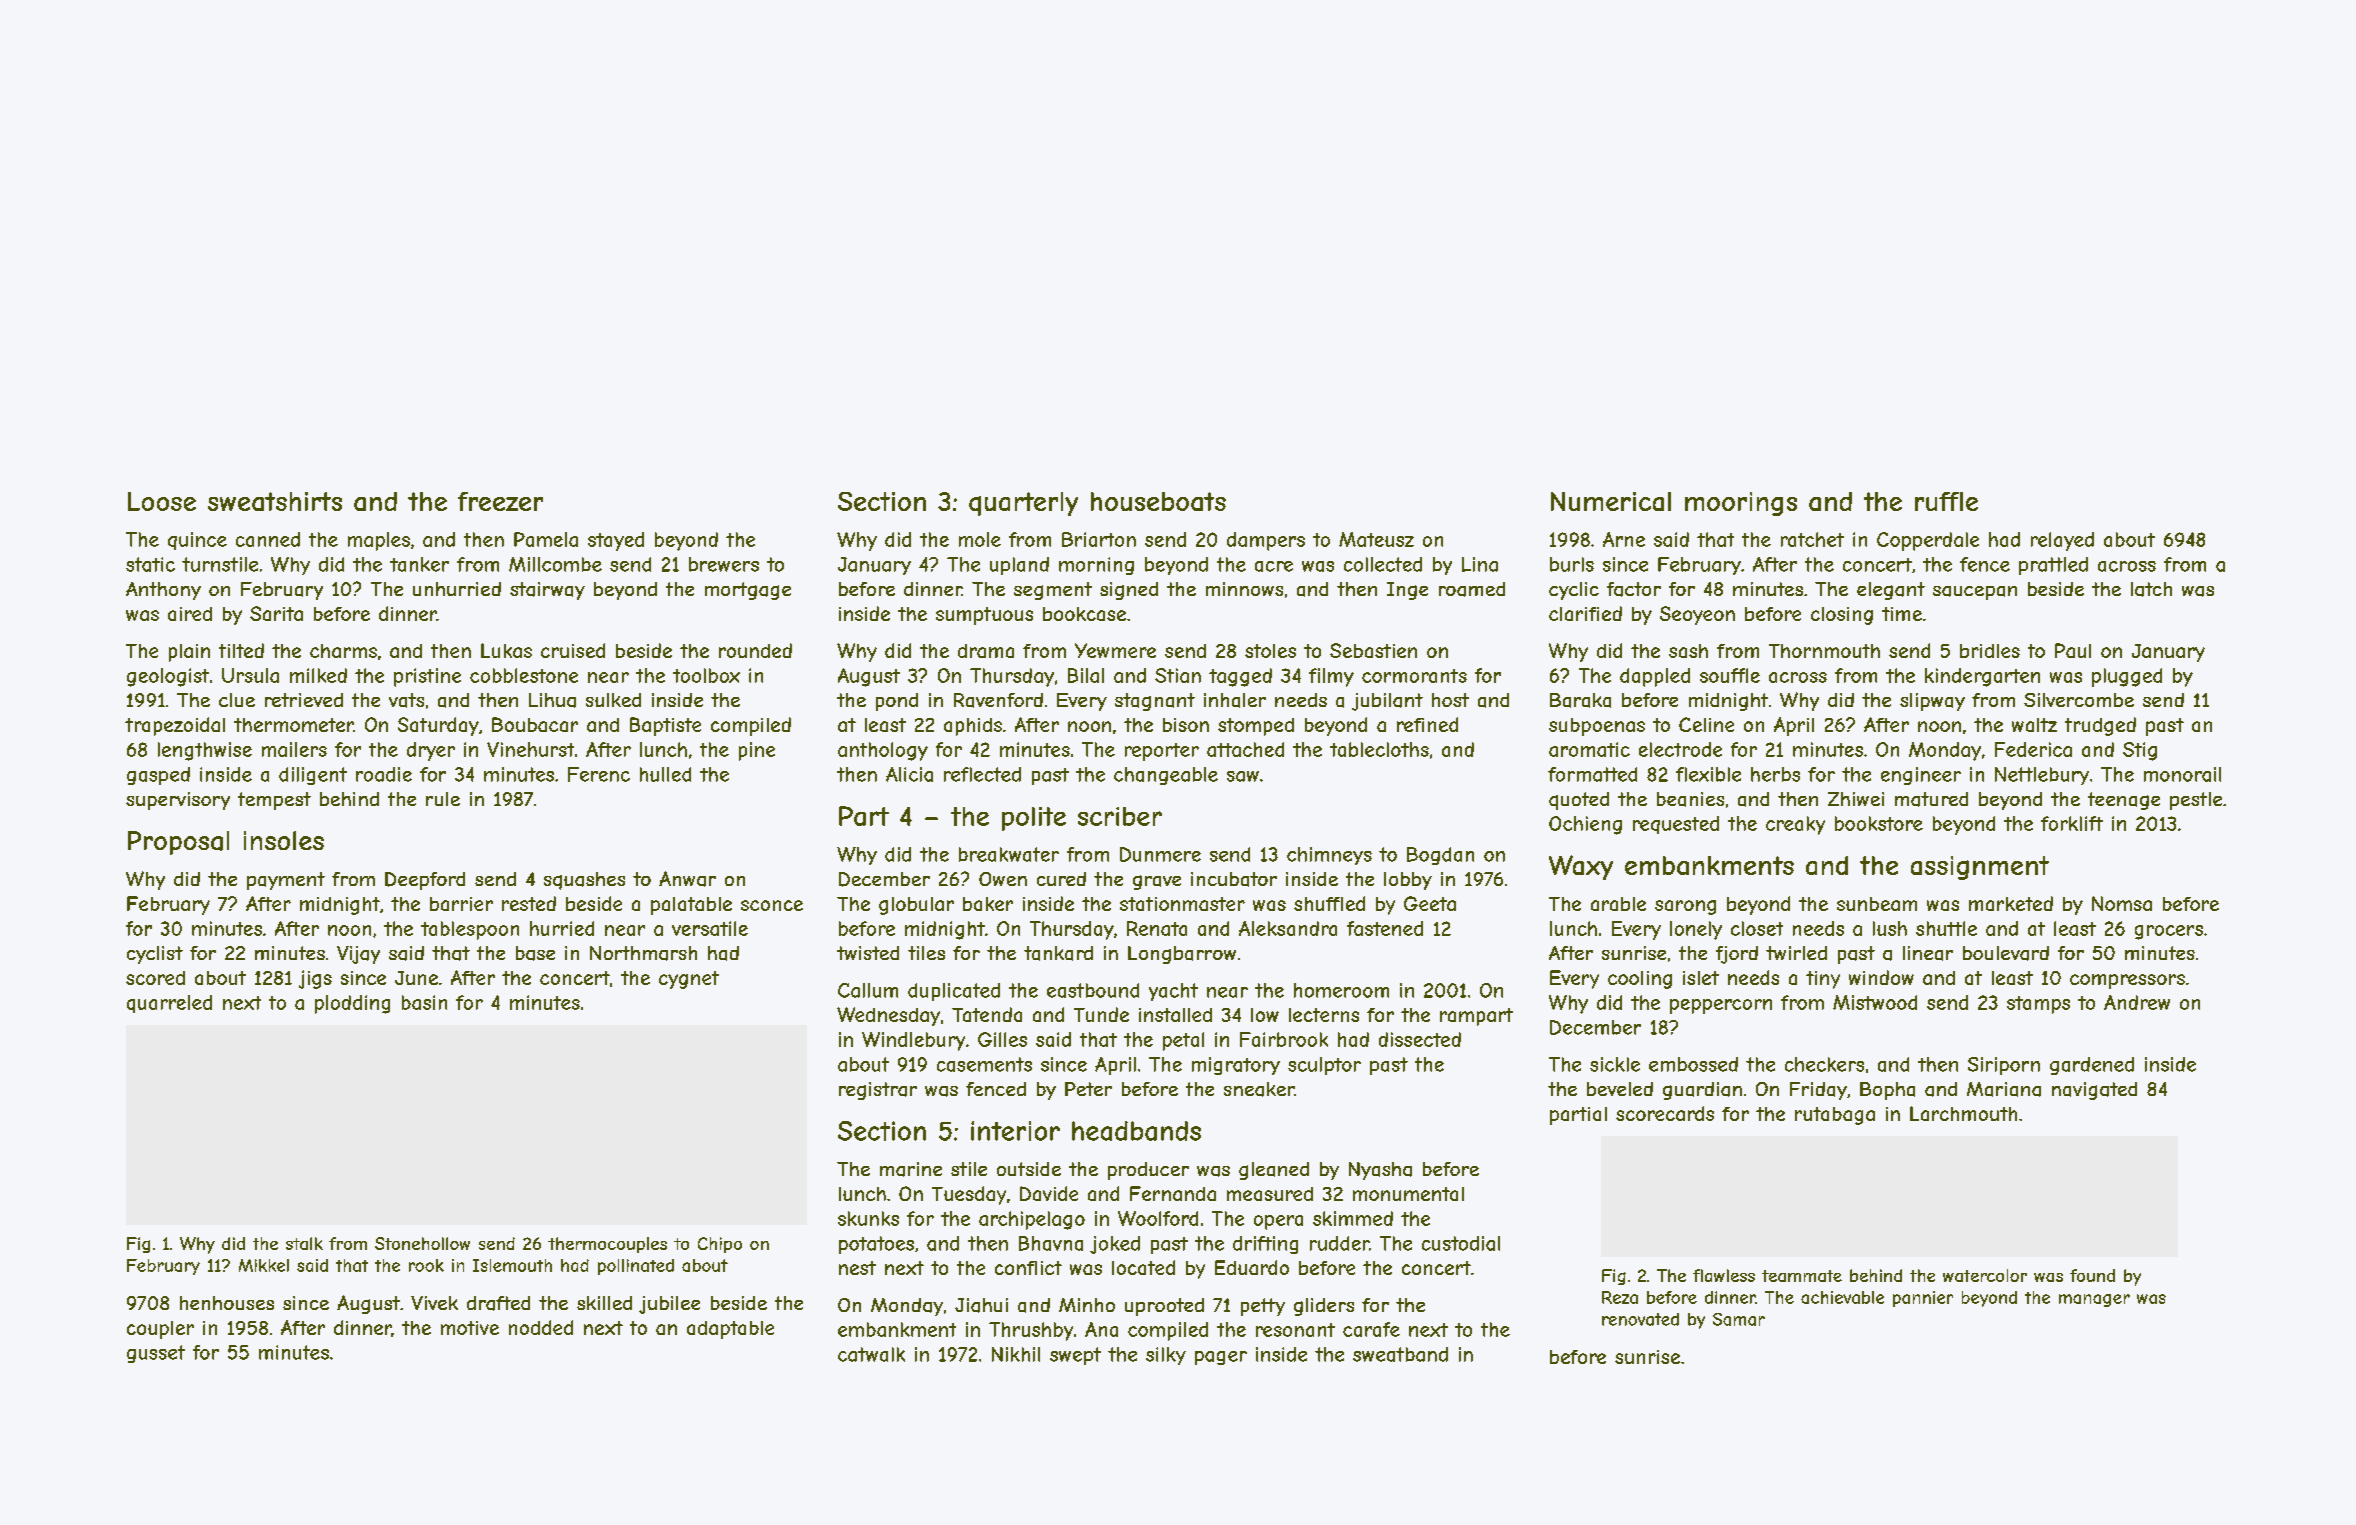 Image resolution: width=2356 pixels, height=1525 pixels. I want to click on canned, so click(268, 539).
